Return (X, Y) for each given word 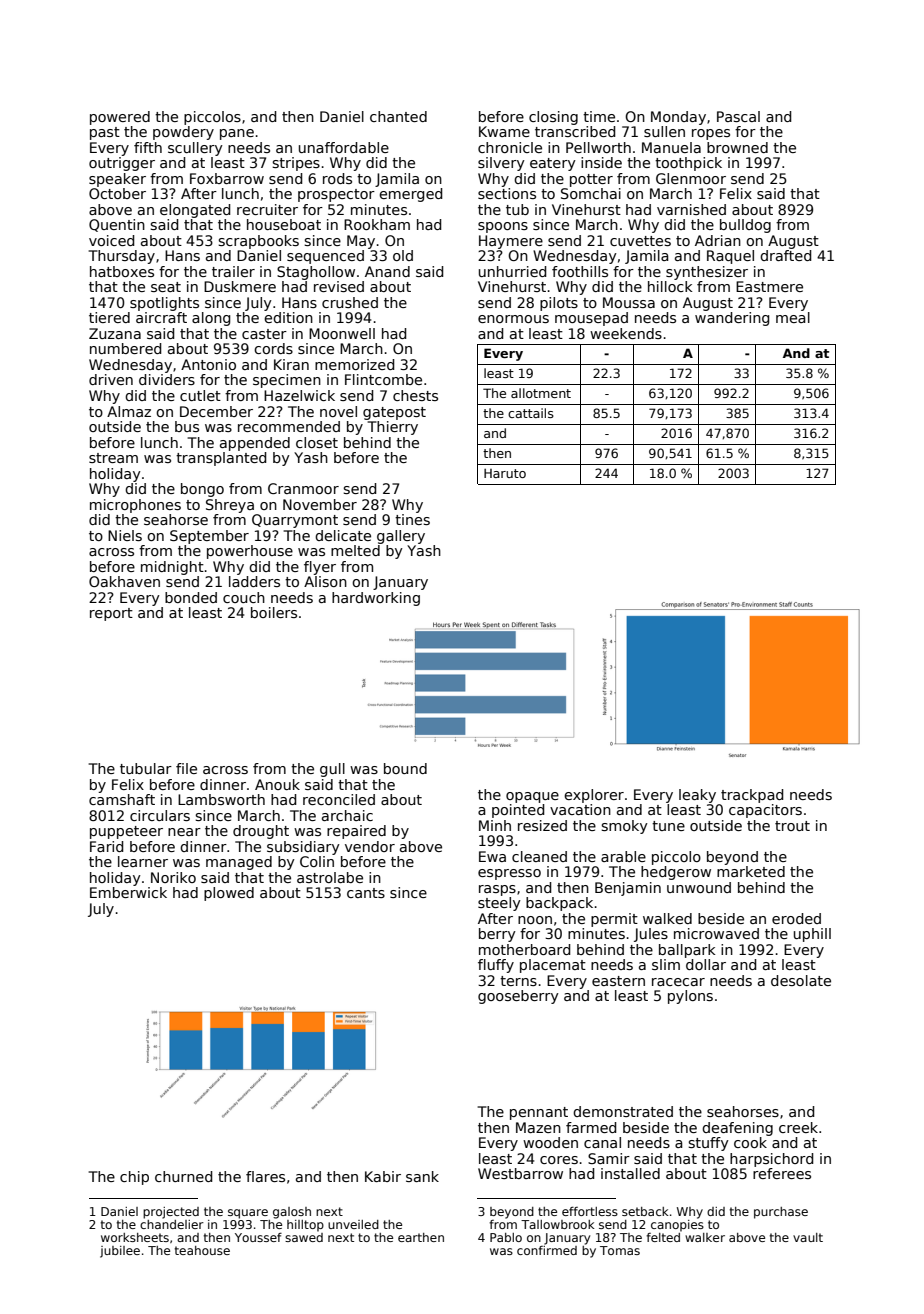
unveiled (353, 1224)
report (111, 614)
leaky (697, 796)
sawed (304, 1237)
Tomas (620, 1250)
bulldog (745, 226)
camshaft (122, 799)
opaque (532, 797)
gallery (401, 537)
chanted (398, 116)
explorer (594, 796)
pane (237, 134)
